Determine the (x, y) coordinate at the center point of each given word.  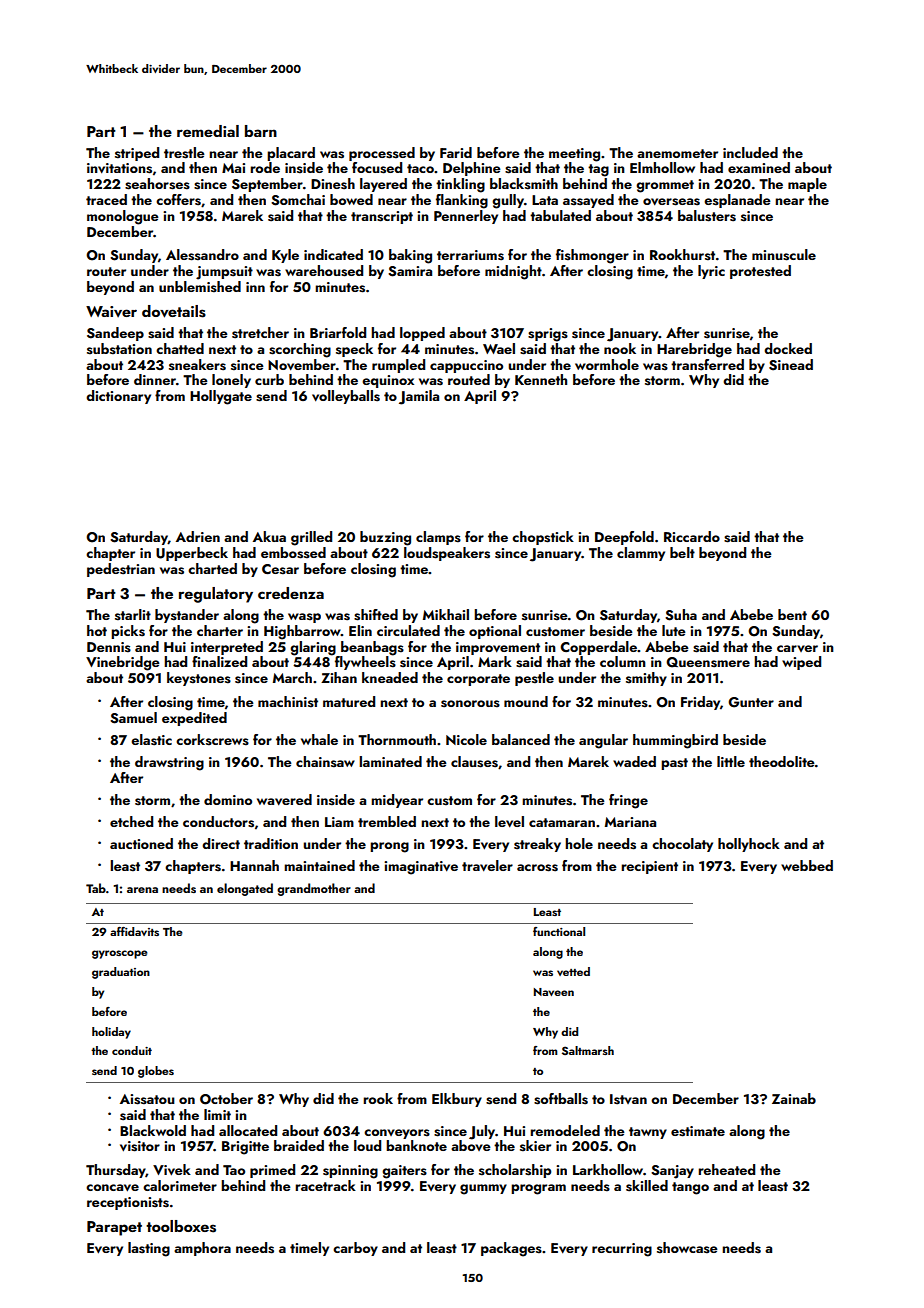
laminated (390, 761)
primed (272, 1171)
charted (212, 568)
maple (807, 185)
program (538, 1189)
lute (674, 630)
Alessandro (202, 255)
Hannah (254, 865)
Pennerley (466, 217)
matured (349, 701)
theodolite (782, 761)
